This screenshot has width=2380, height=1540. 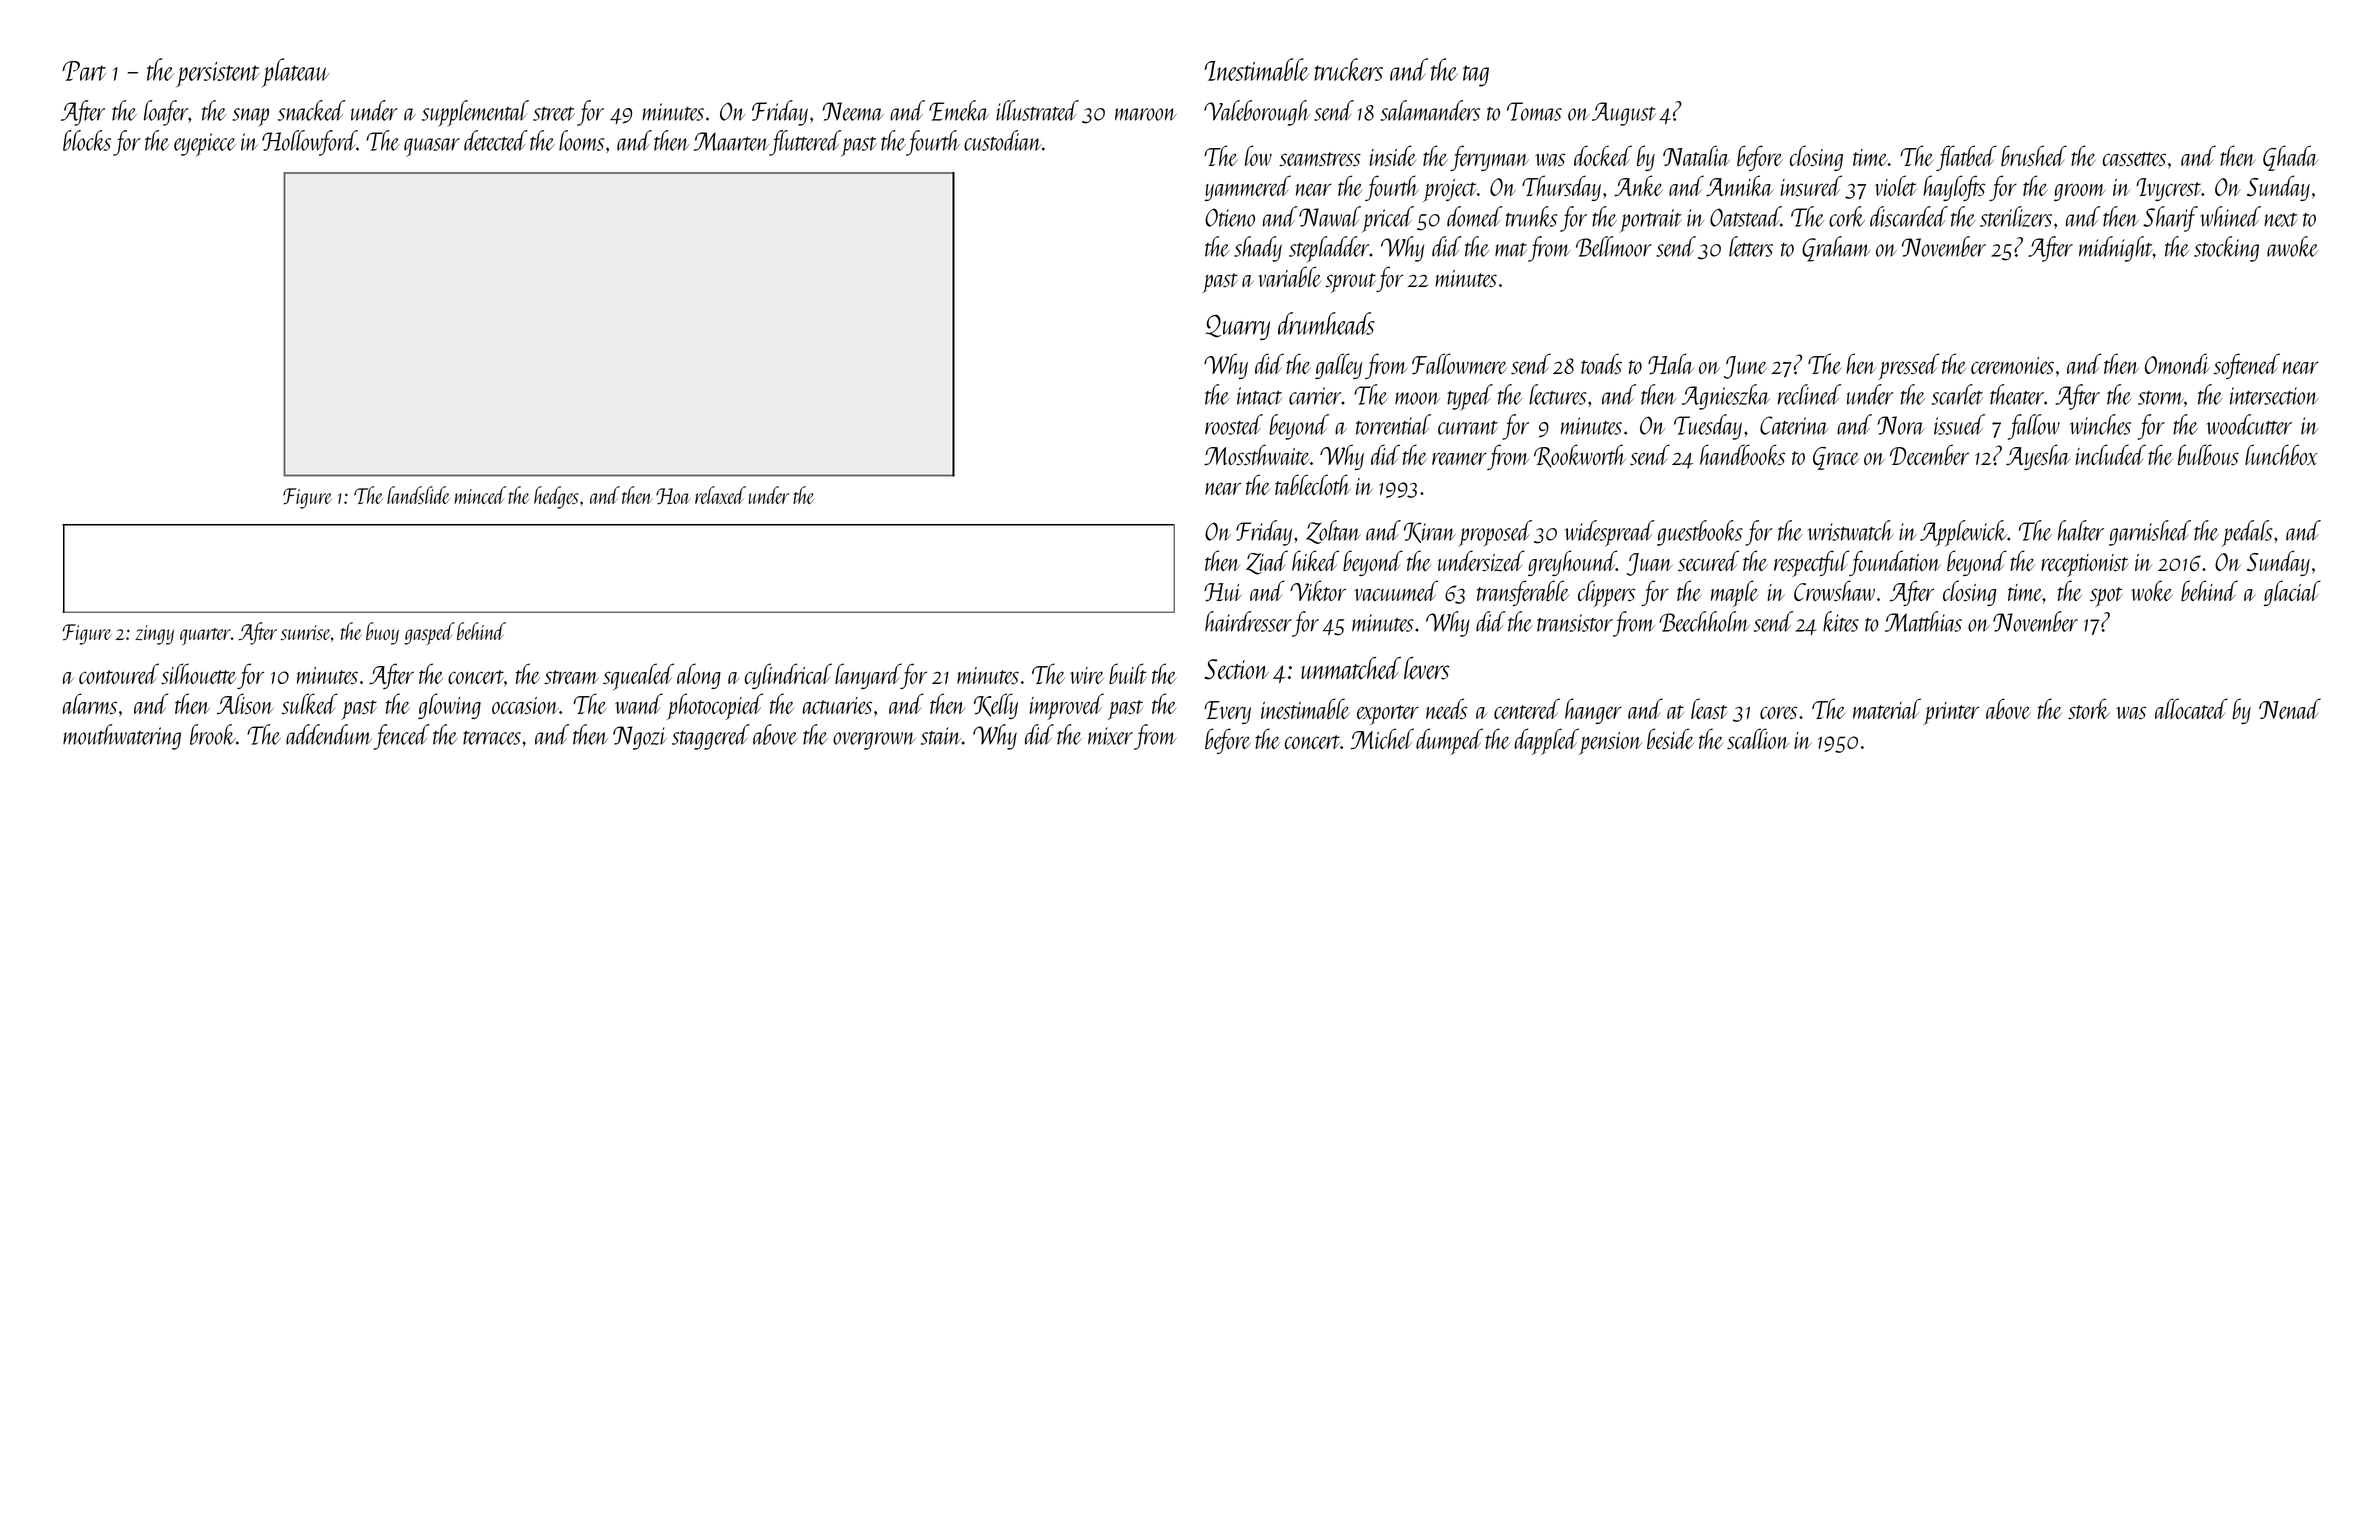 I want to click on roosted, so click(x=1234, y=424).
